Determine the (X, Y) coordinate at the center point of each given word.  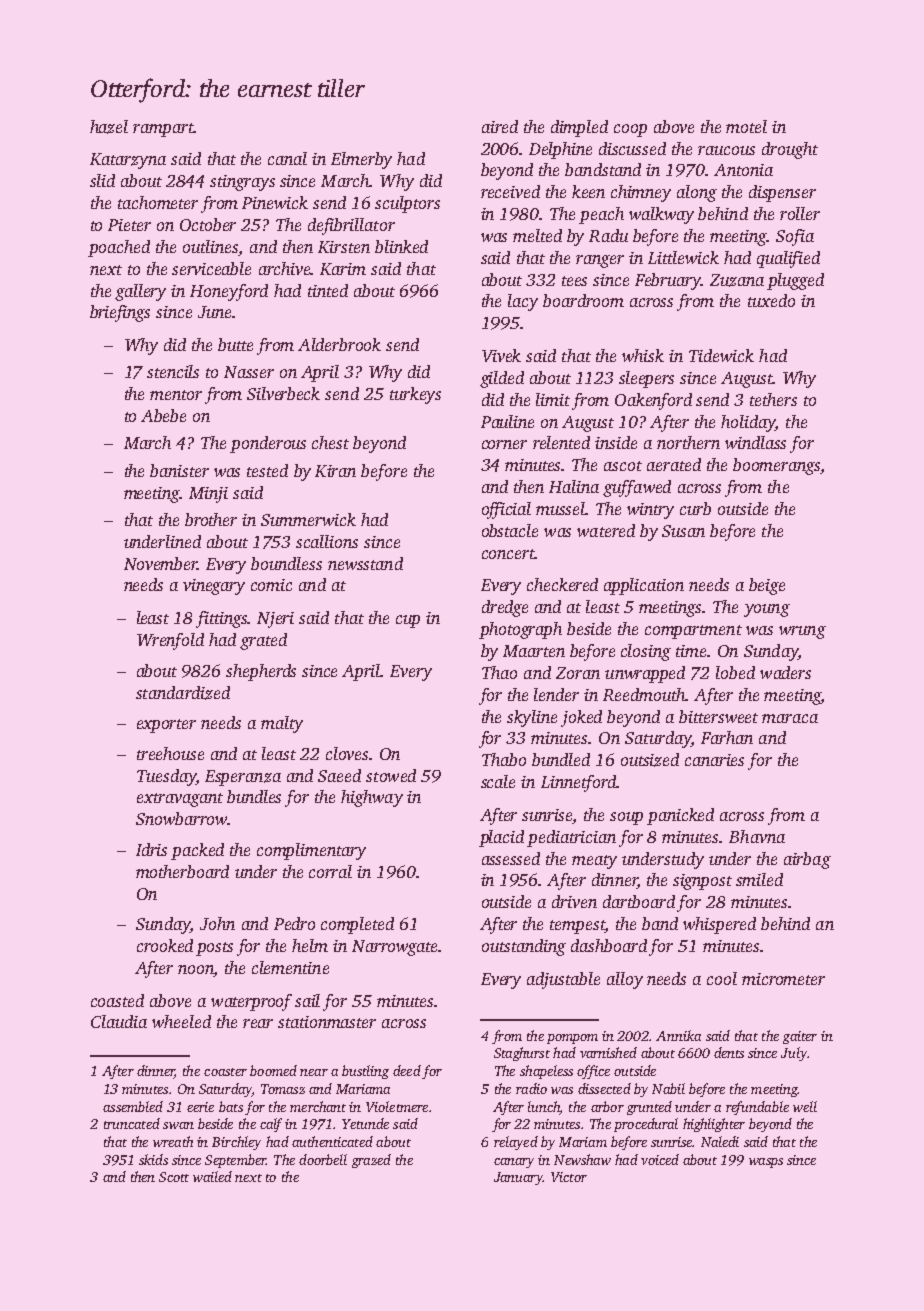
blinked (401, 246)
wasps (766, 1163)
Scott (174, 1177)
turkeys (415, 395)
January (518, 1178)
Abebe (163, 415)
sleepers (646, 379)
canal (287, 158)
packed (197, 851)
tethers (773, 399)
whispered (719, 925)
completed (357, 925)
